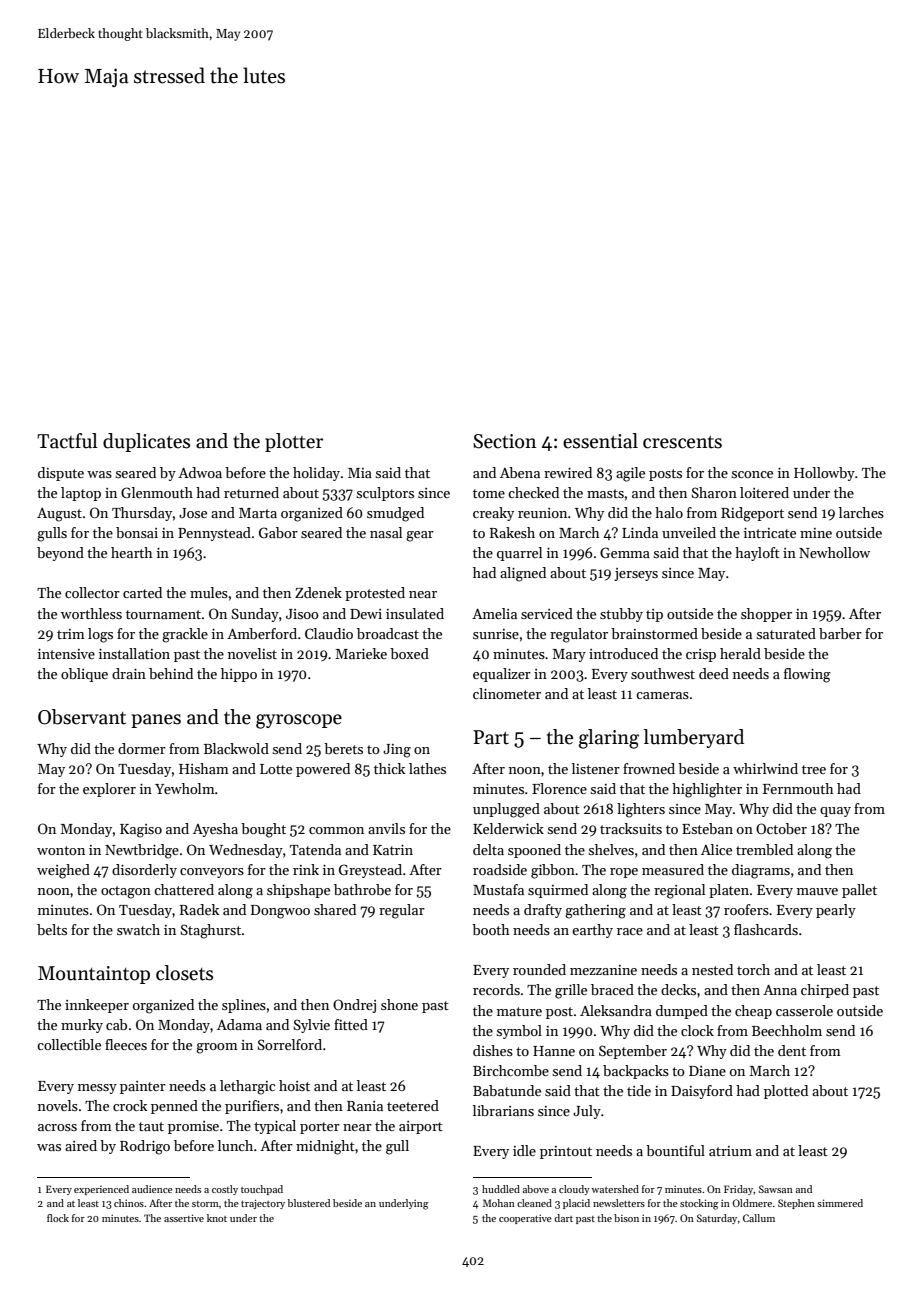  I want to click on painter, so click(143, 1087).
